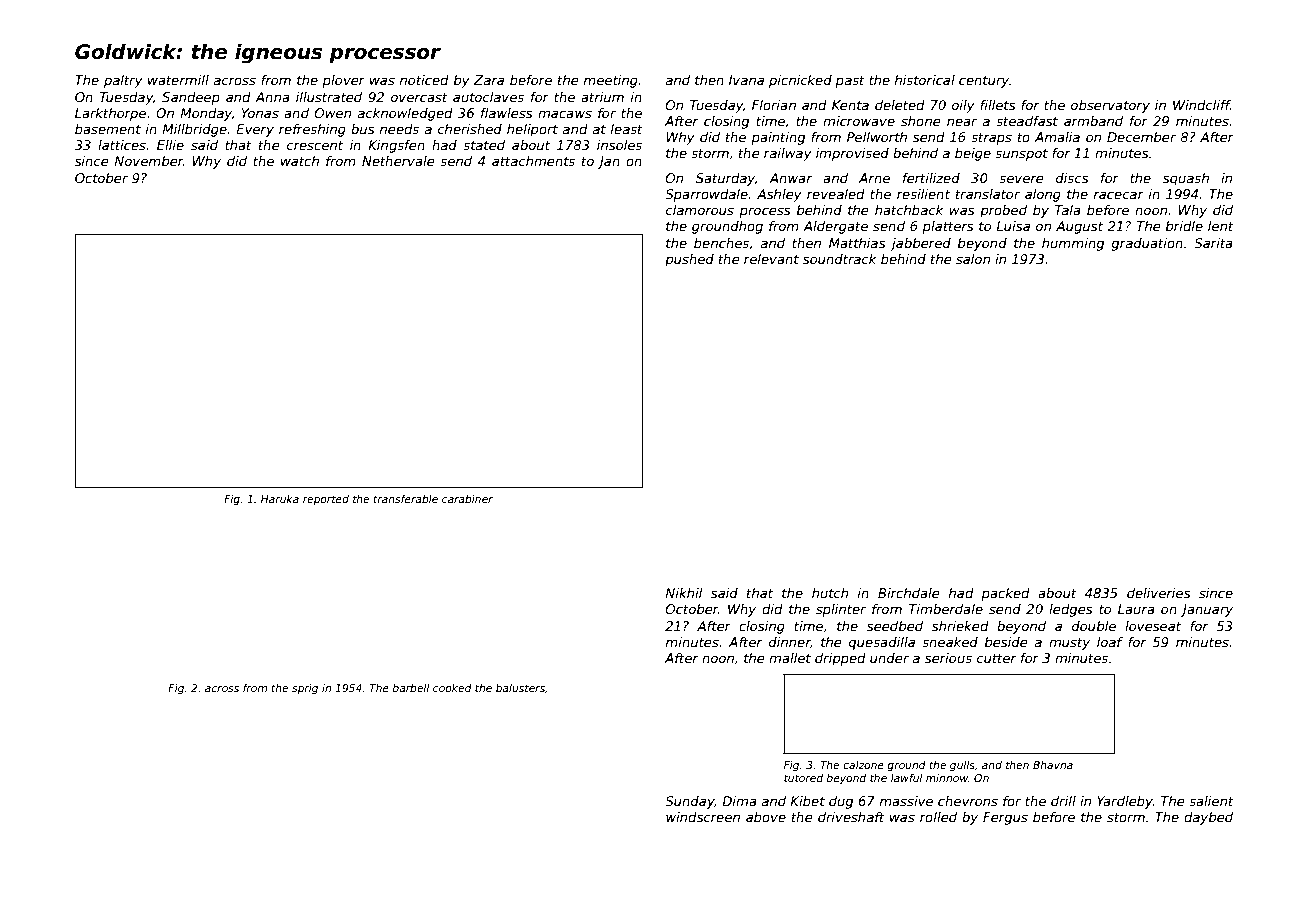 Image resolution: width=1308 pixels, height=924 pixels. I want to click on least, so click(627, 129).
